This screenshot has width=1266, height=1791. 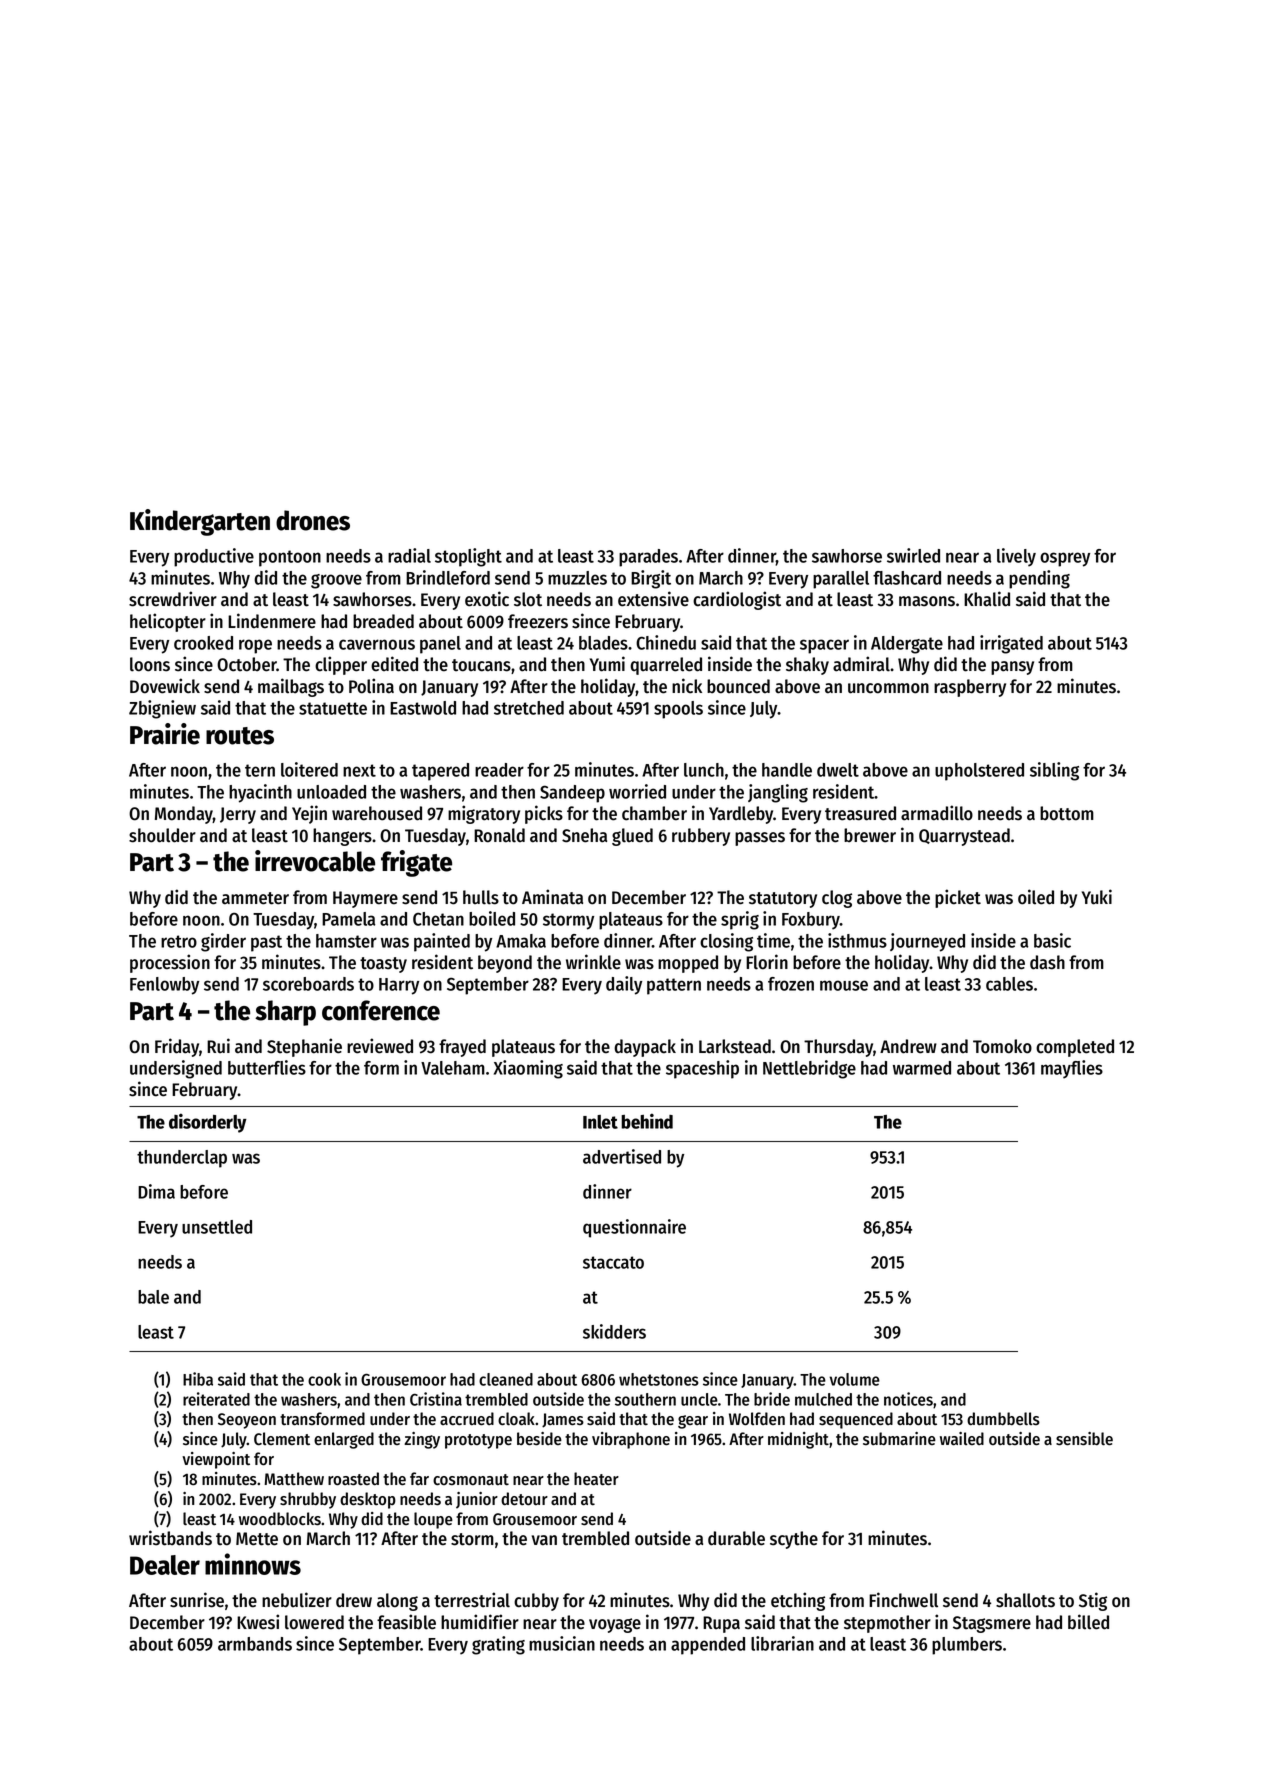 I want to click on osprey, so click(x=1065, y=559).
